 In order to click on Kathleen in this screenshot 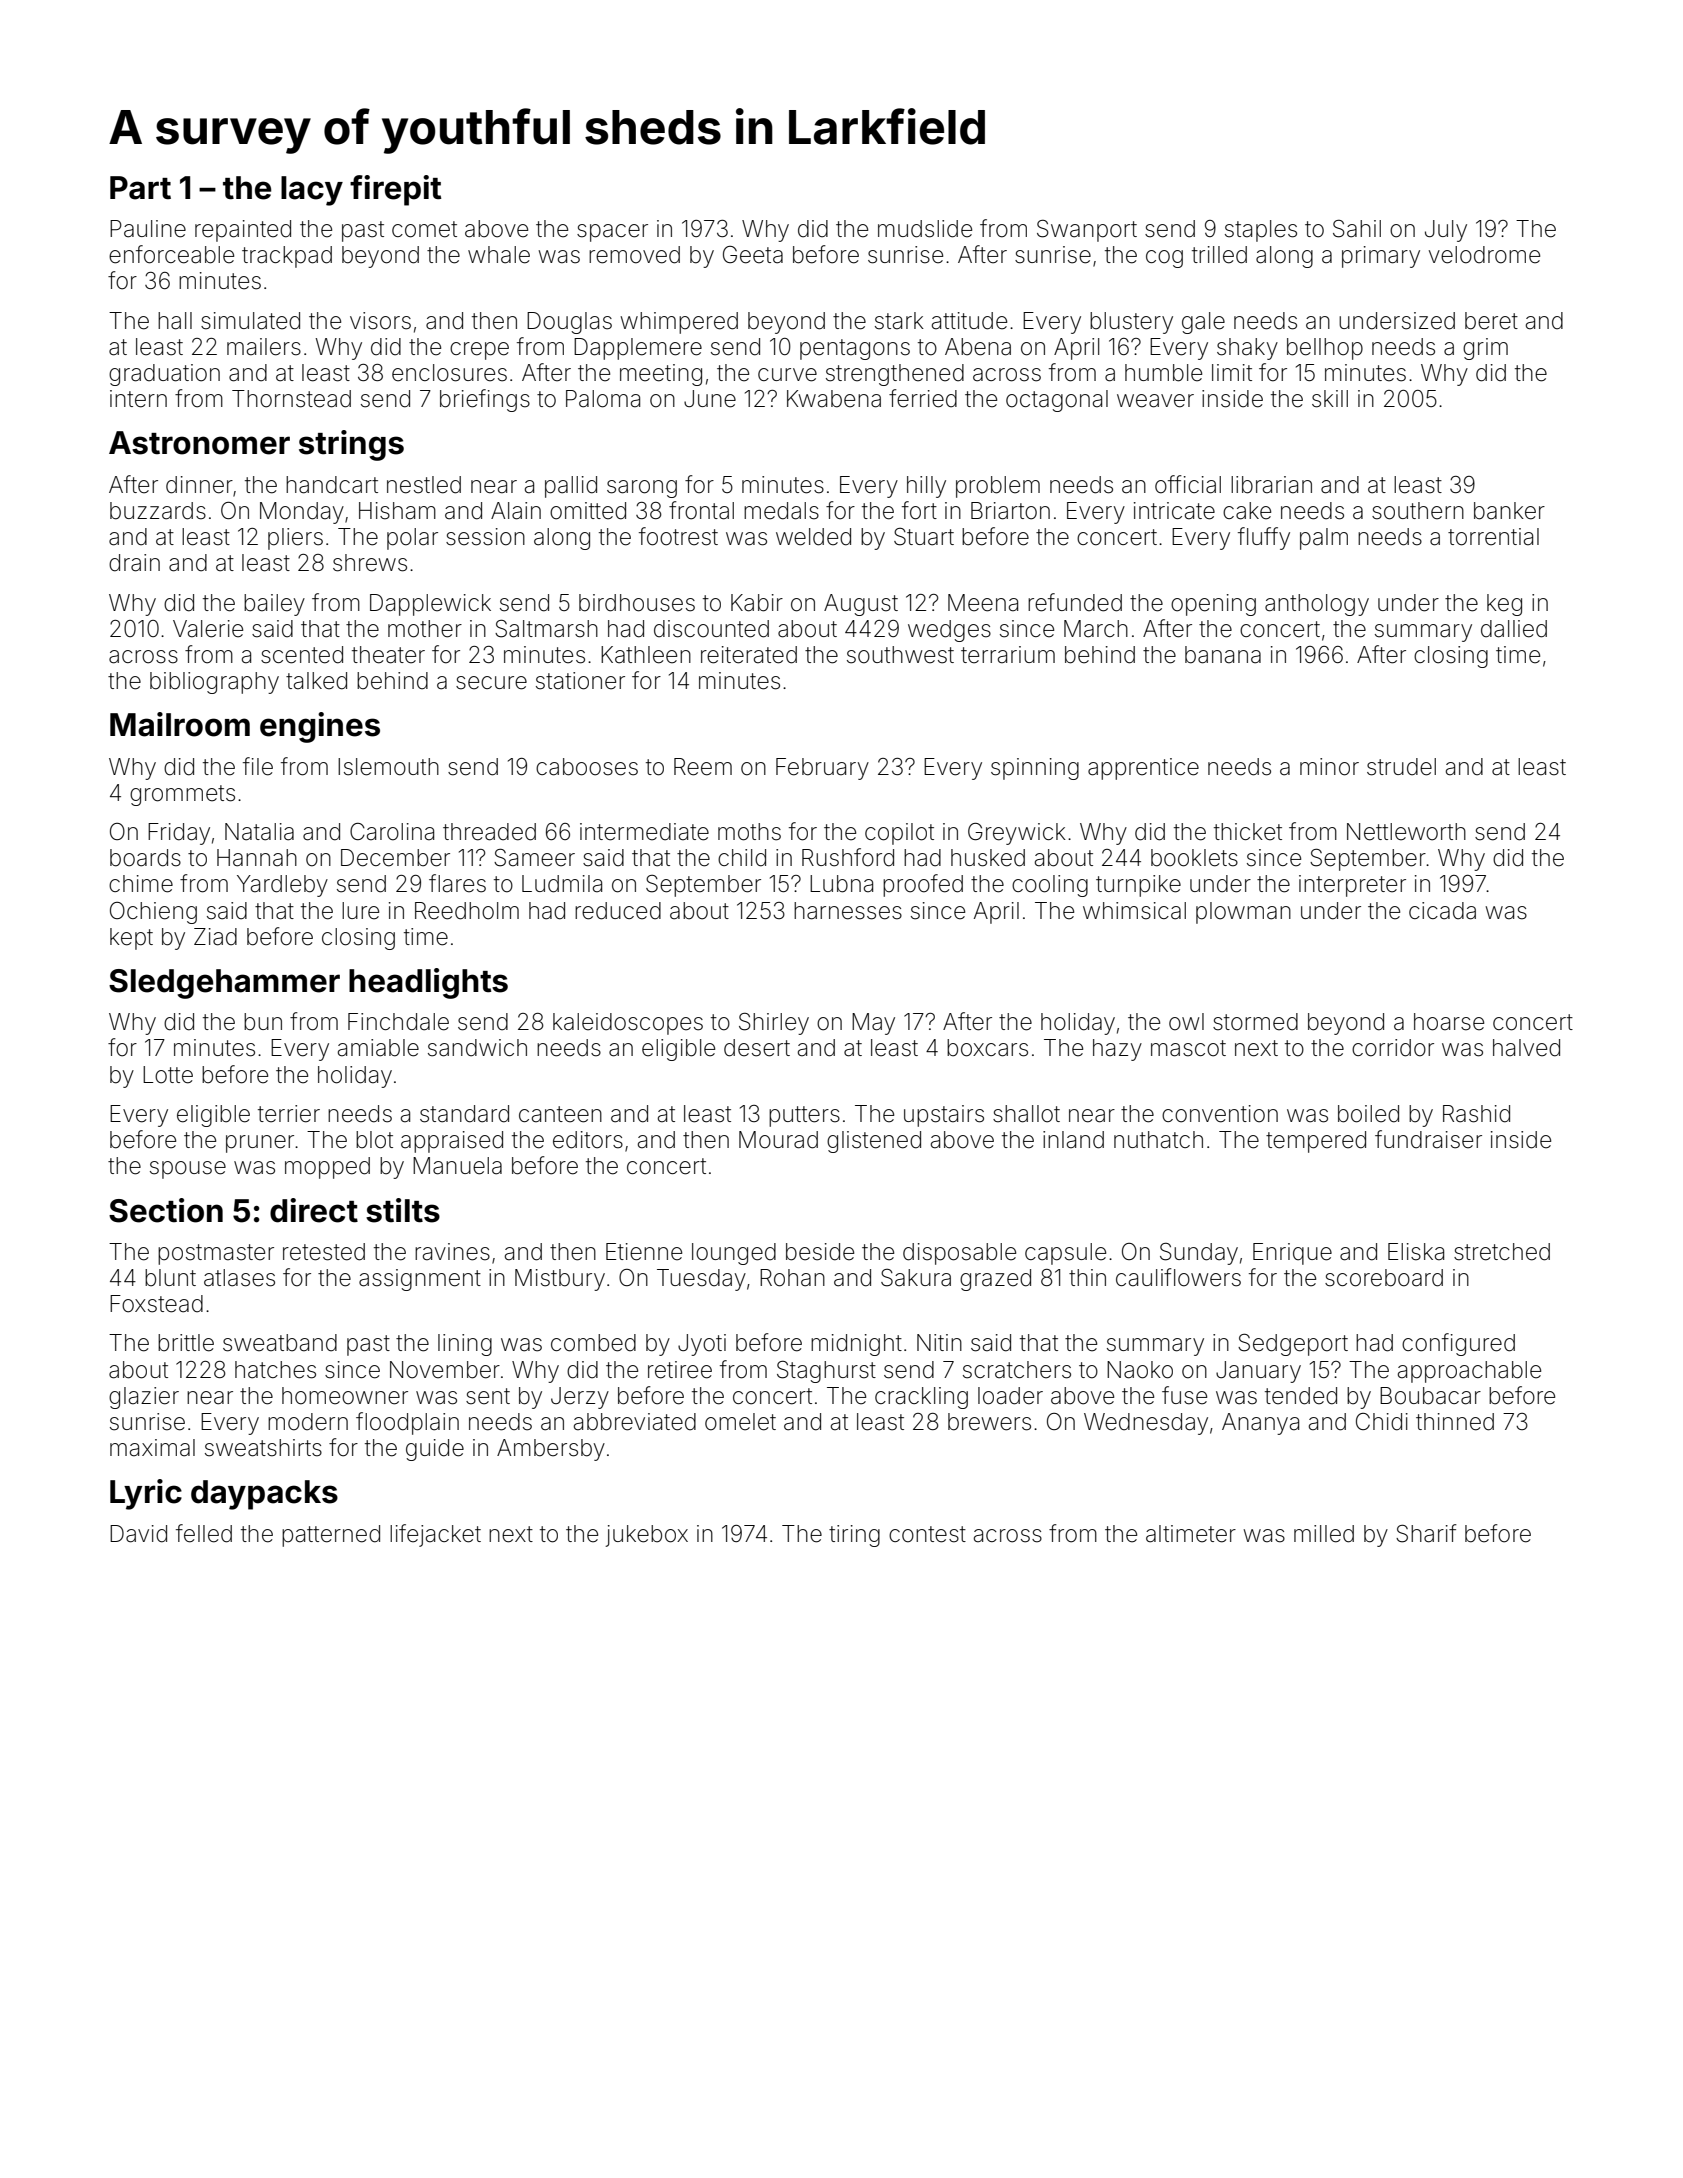, I will do `click(646, 655)`.
